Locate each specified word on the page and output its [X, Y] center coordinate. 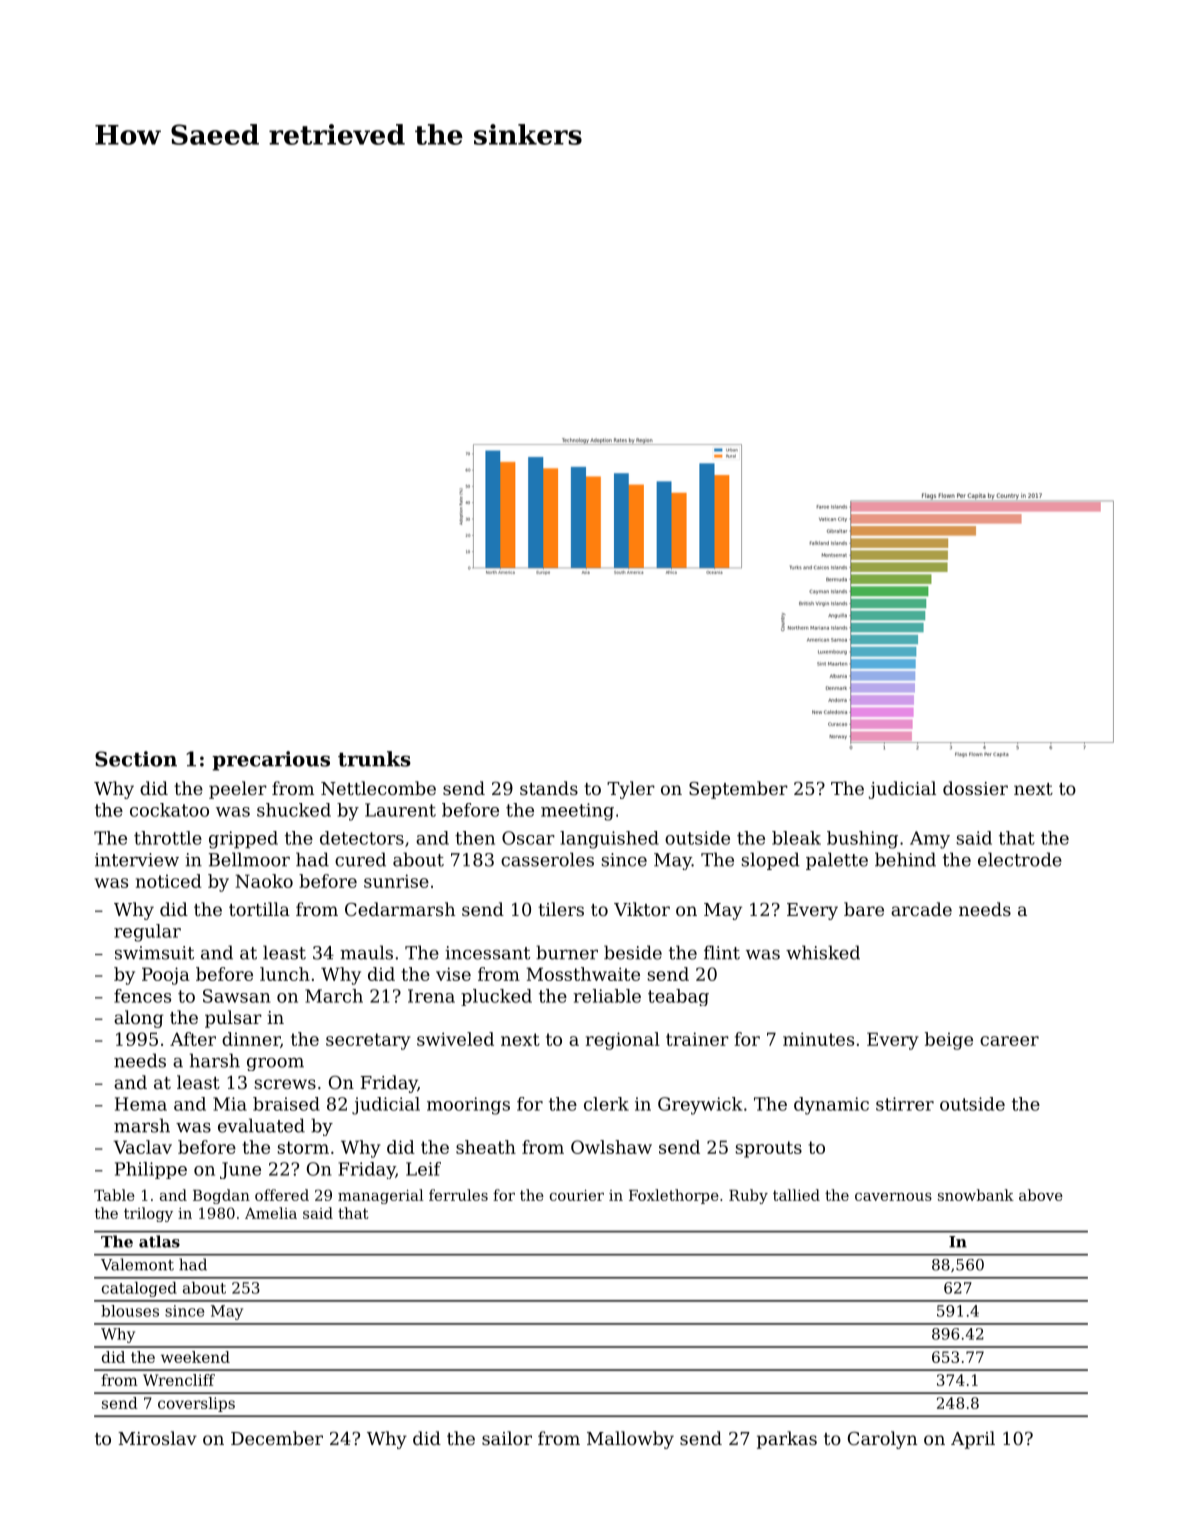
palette [837, 861]
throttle [168, 838]
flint [722, 952]
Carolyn [882, 1440]
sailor [507, 1438]
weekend [195, 1357]
